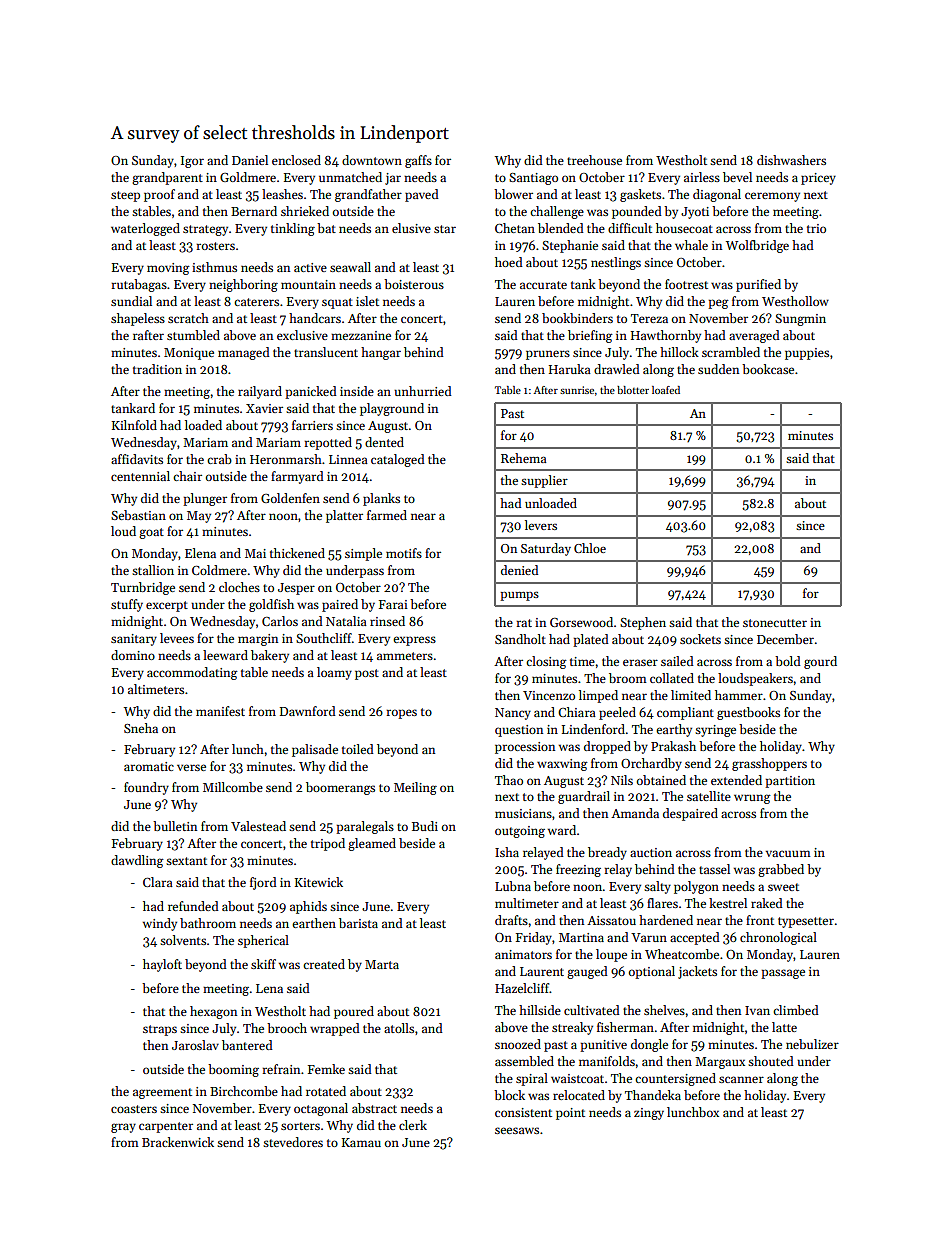  I want to click on supplier, so click(544, 481).
